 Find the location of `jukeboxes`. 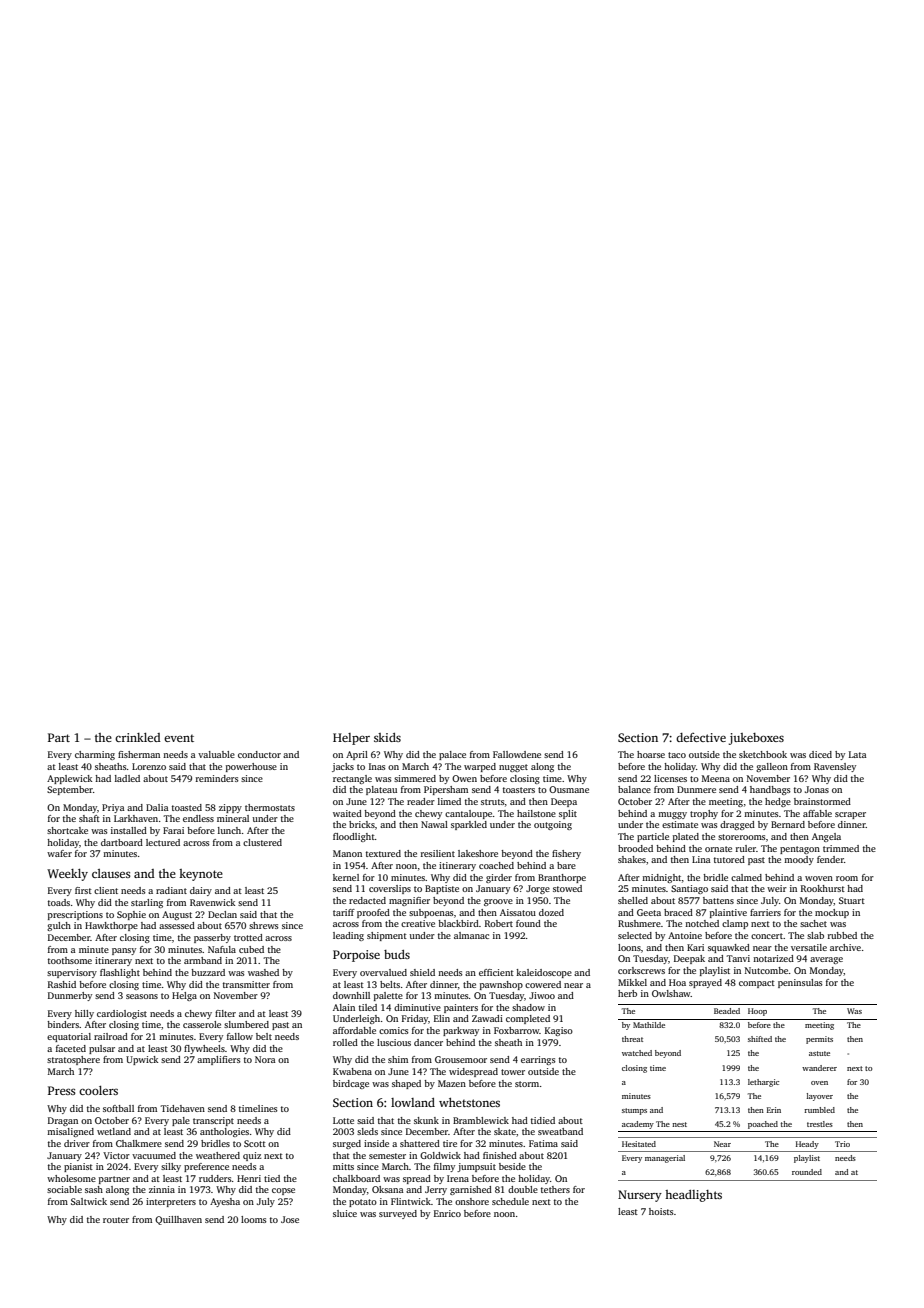

jukeboxes is located at coordinates (756, 739).
